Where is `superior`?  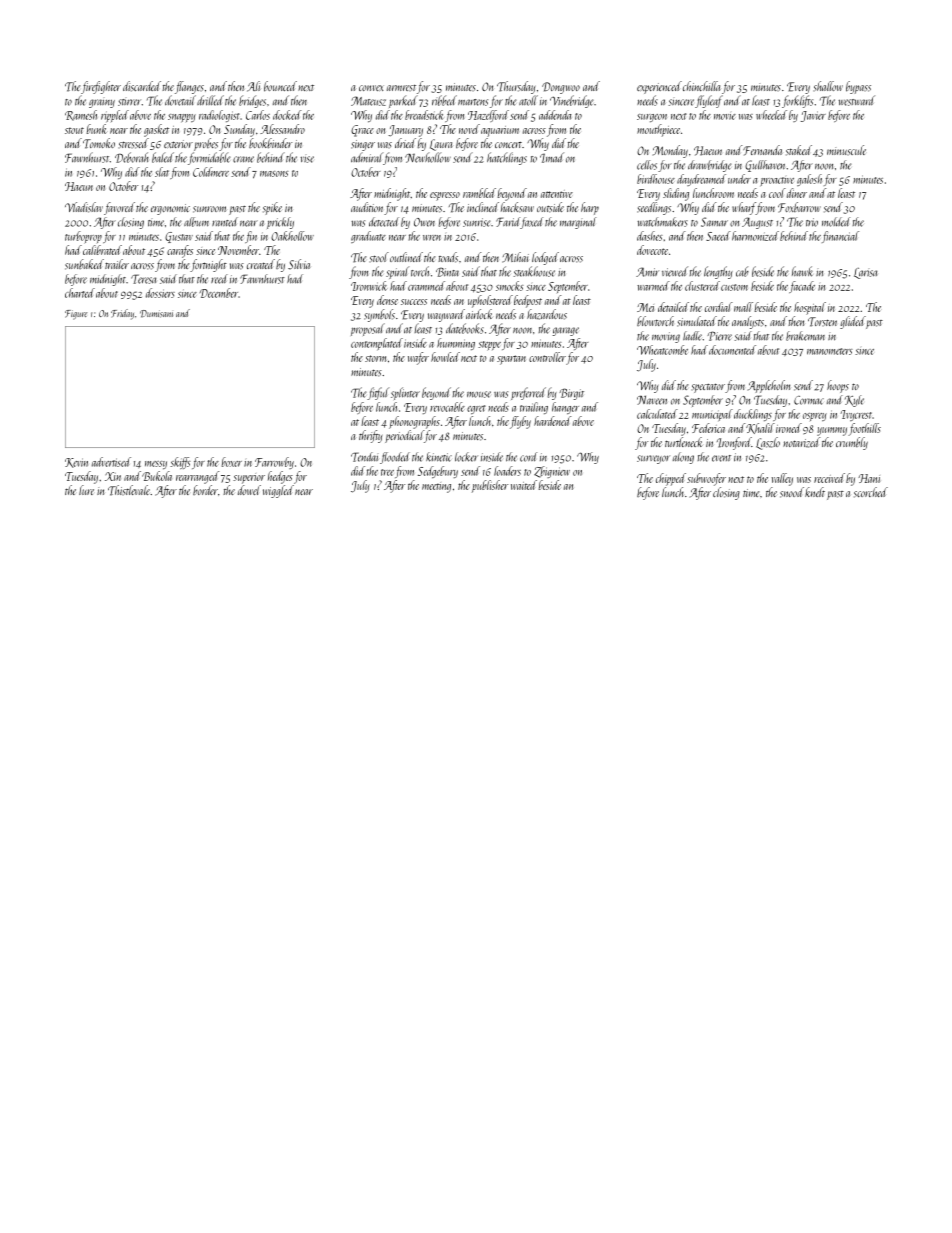 superior is located at coordinates (249, 478).
